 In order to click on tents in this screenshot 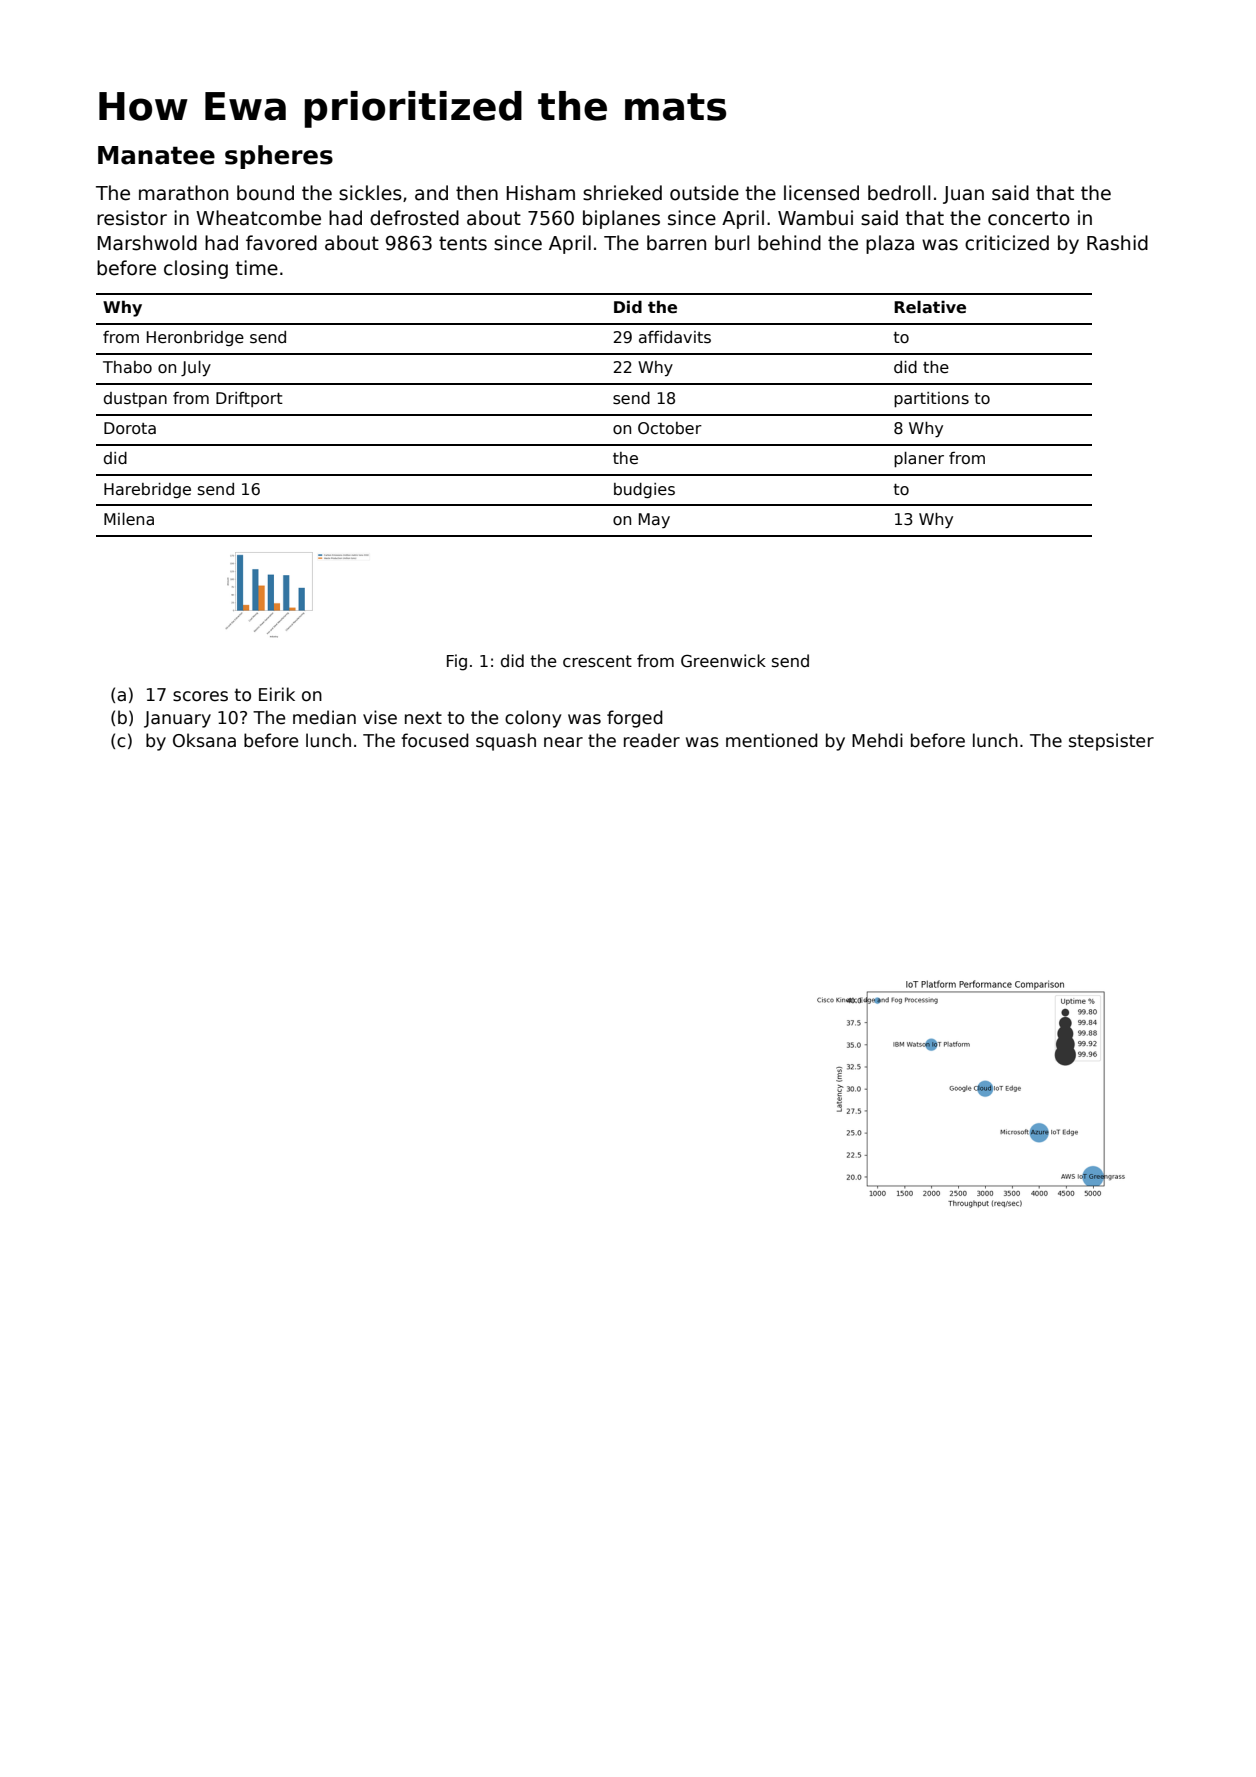, I will do `click(463, 243)`.
